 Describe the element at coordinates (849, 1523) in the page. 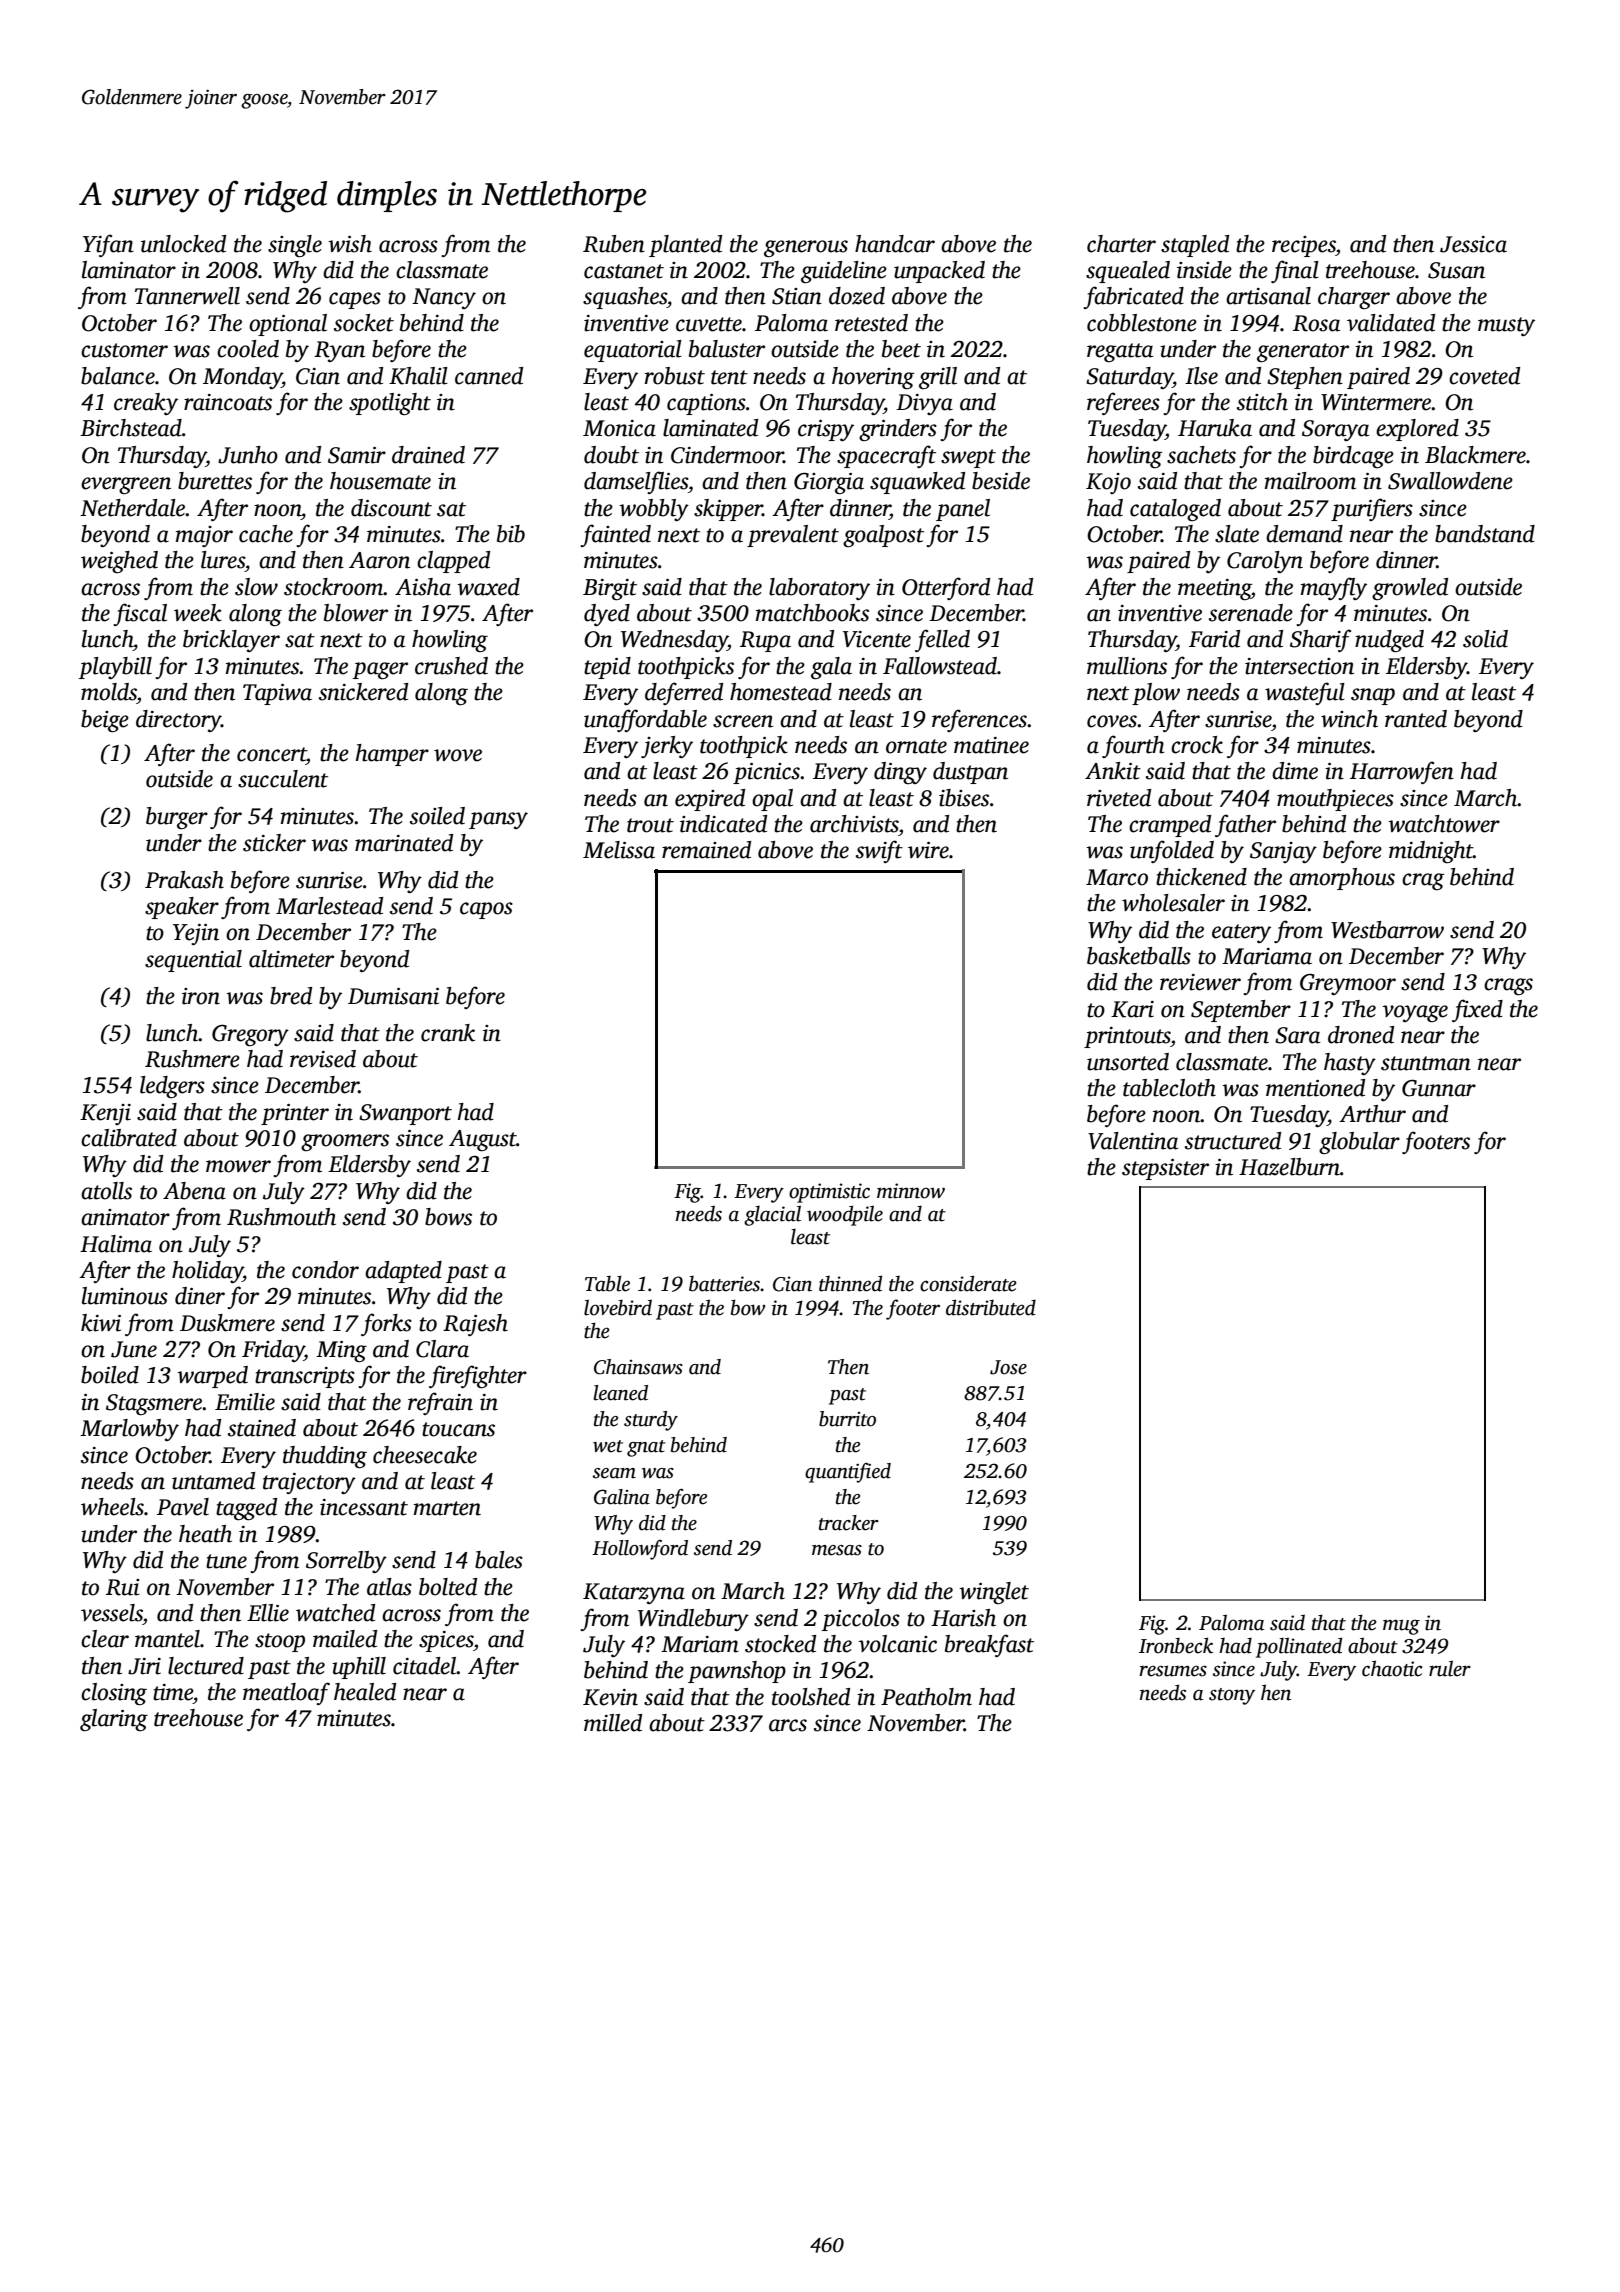

I see `tracker` at that location.
